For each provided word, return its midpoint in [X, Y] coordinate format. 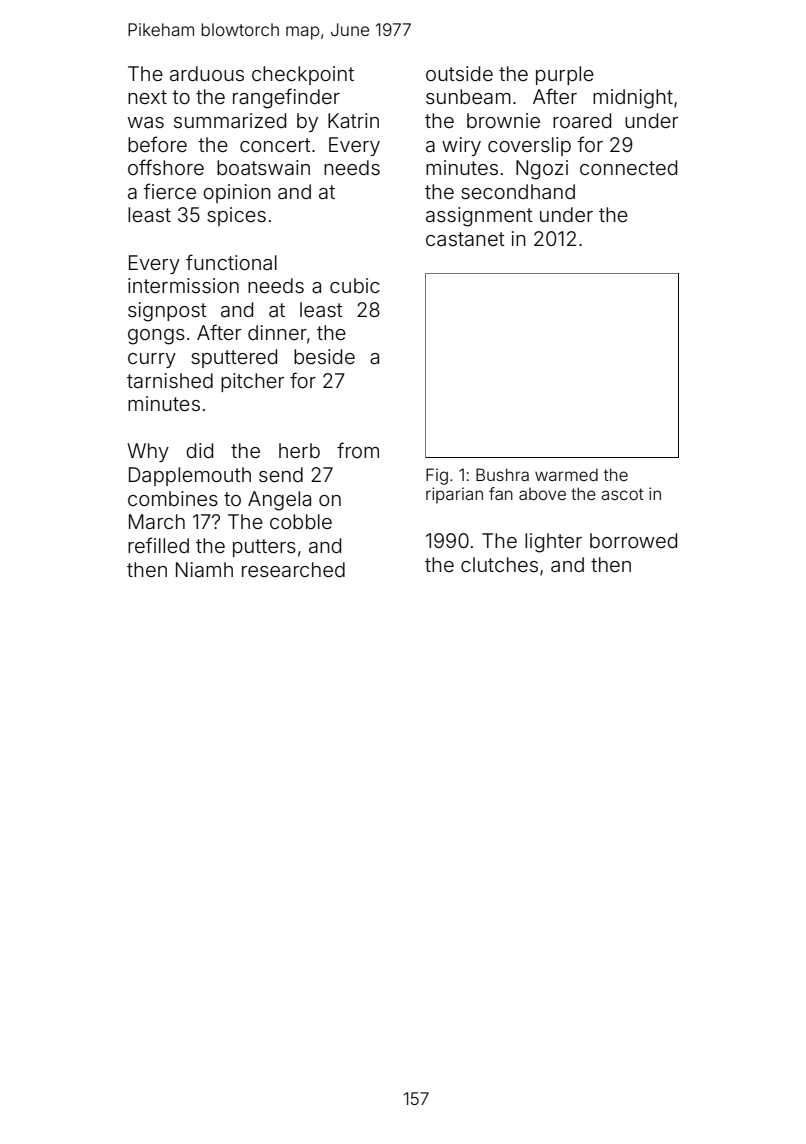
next [147, 97]
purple [565, 75]
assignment [479, 217]
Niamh [204, 569]
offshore [166, 167]
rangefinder [286, 98]
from [358, 450]
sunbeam [468, 96]
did [199, 450]
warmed [566, 475]
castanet [465, 239]
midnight [633, 99]
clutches [499, 564]
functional [231, 262]
